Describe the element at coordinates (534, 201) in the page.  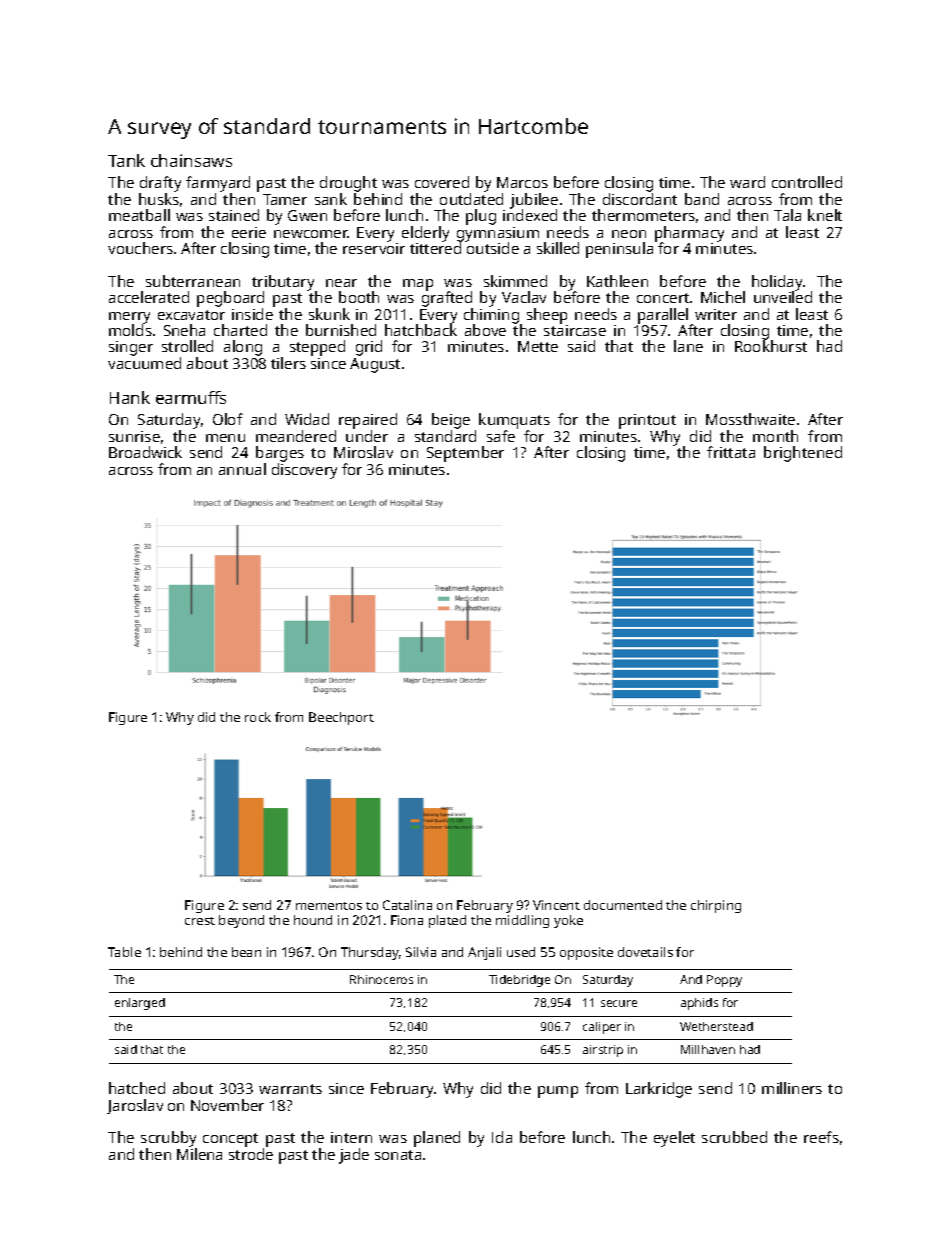
I see `jubilee` at that location.
